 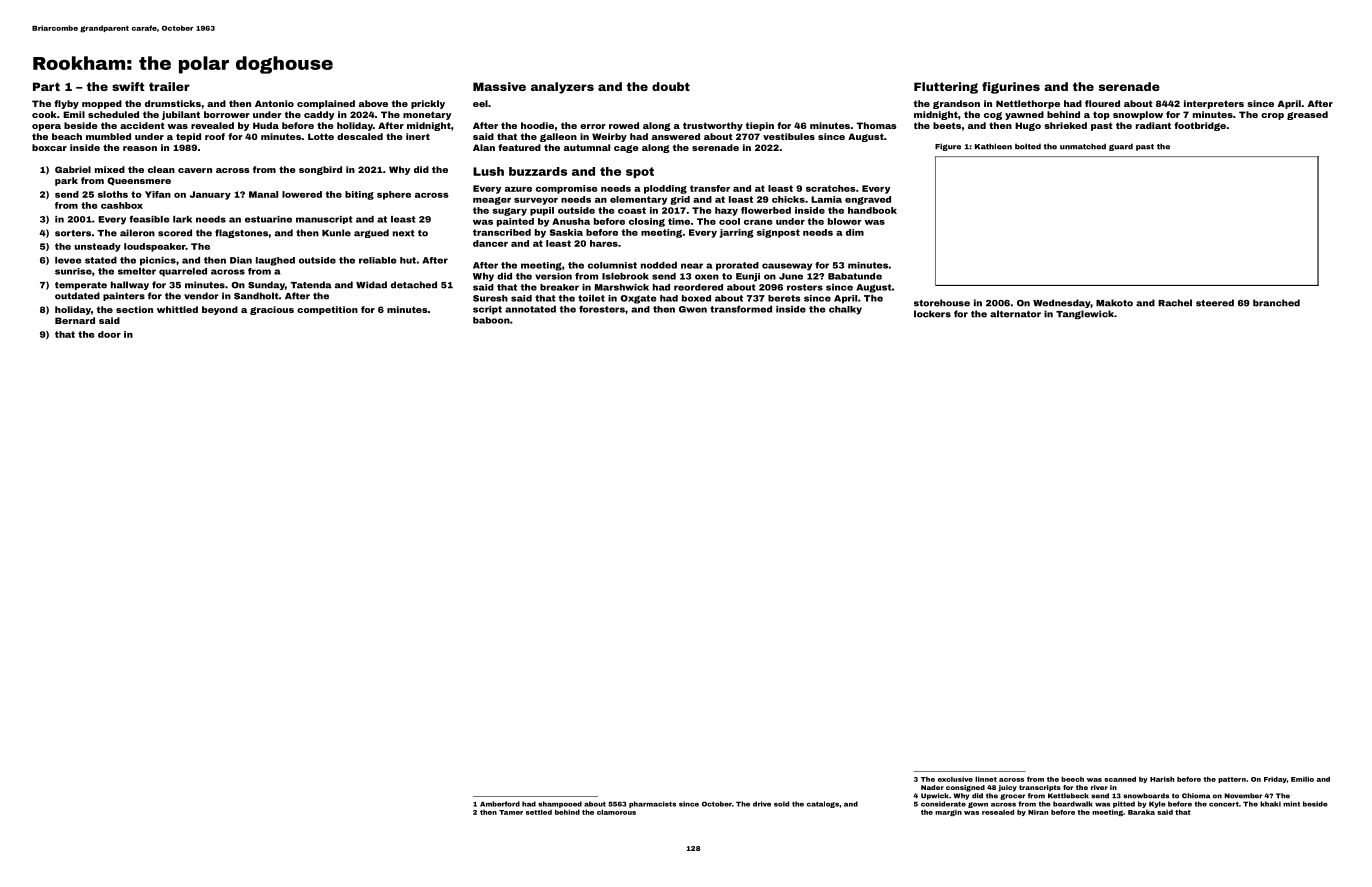 I want to click on chalky, so click(x=845, y=310).
